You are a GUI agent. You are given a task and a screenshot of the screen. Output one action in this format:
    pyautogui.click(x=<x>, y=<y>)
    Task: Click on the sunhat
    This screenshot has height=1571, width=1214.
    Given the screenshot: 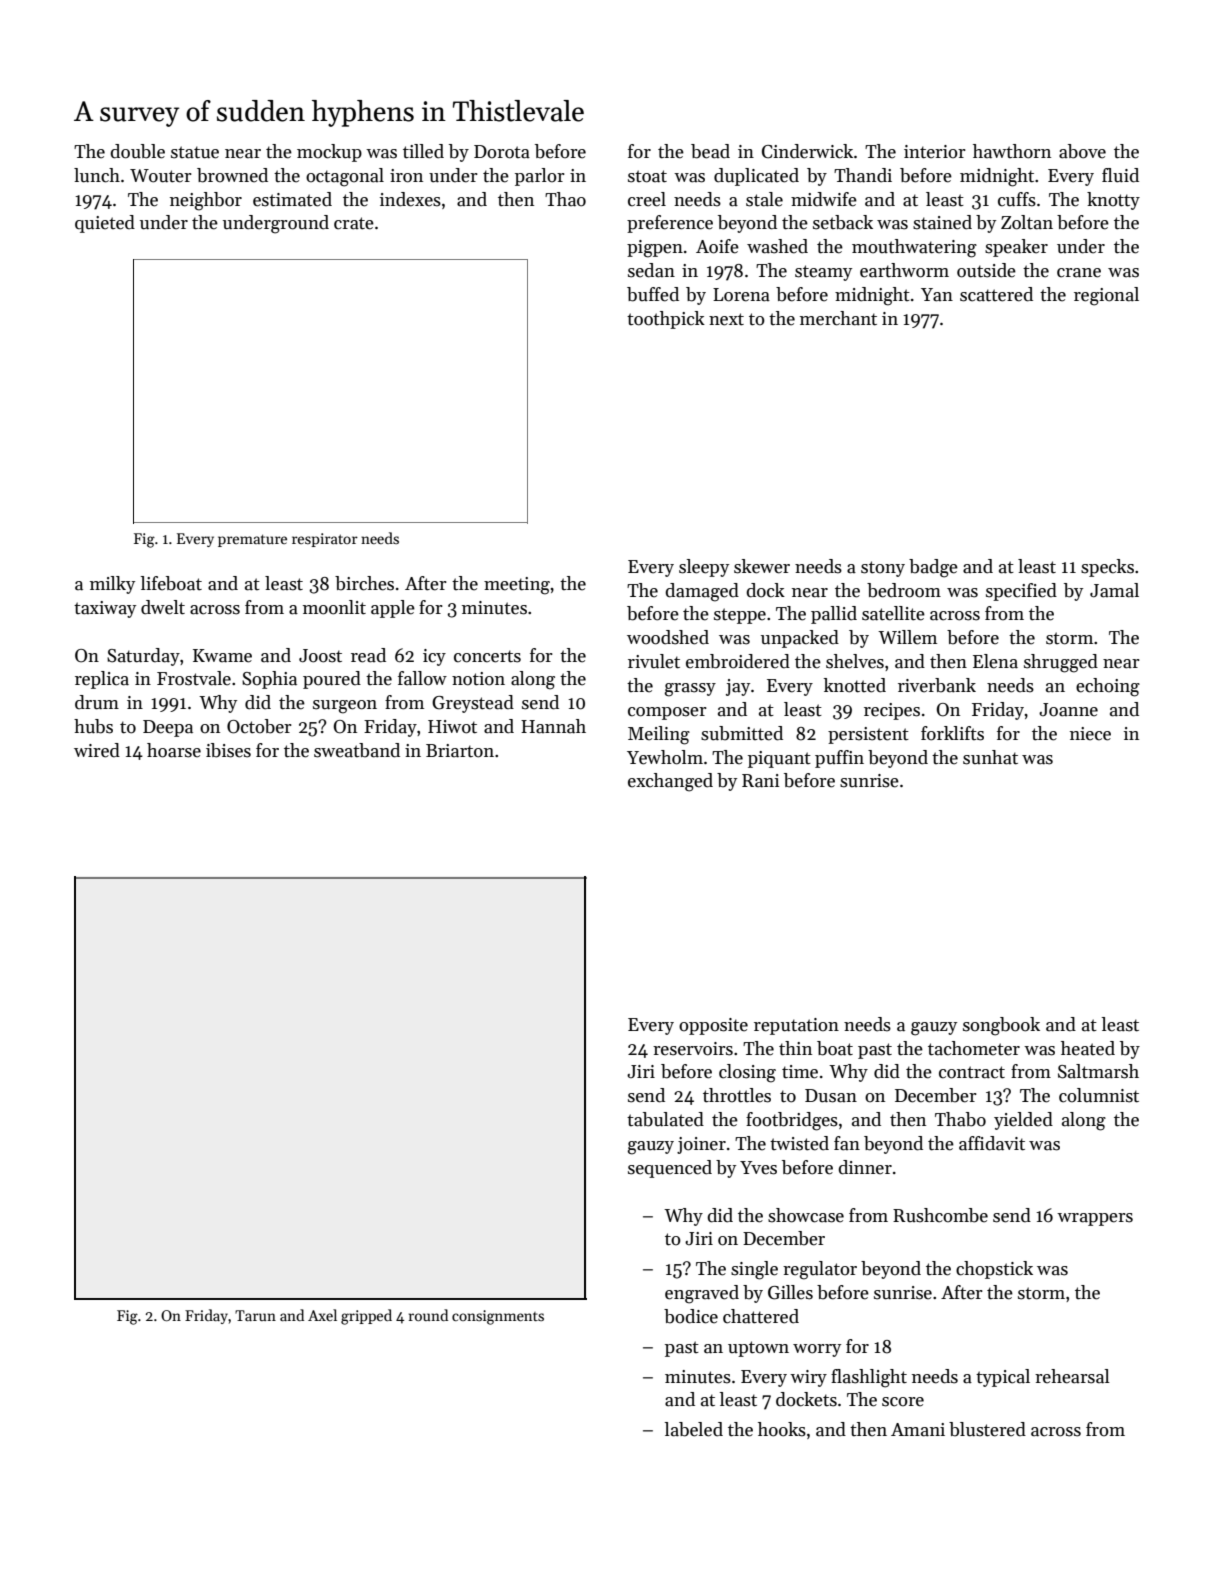 What is the action you would take?
    pyautogui.click(x=990, y=757)
